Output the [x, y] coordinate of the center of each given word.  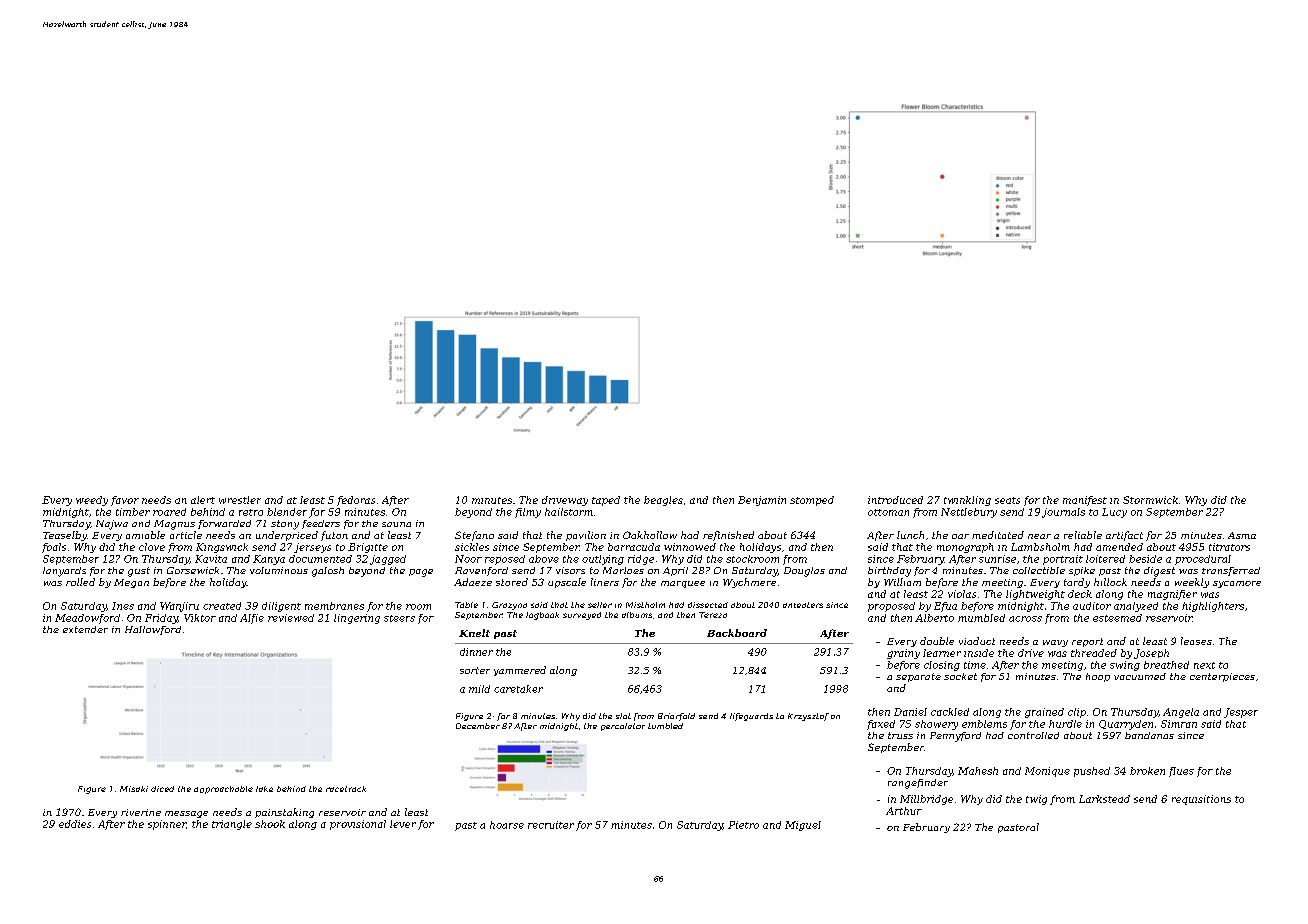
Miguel [803, 826]
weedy [92, 501]
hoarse [507, 825]
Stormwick [1150, 500]
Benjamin [762, 501]
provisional [358, 825]
